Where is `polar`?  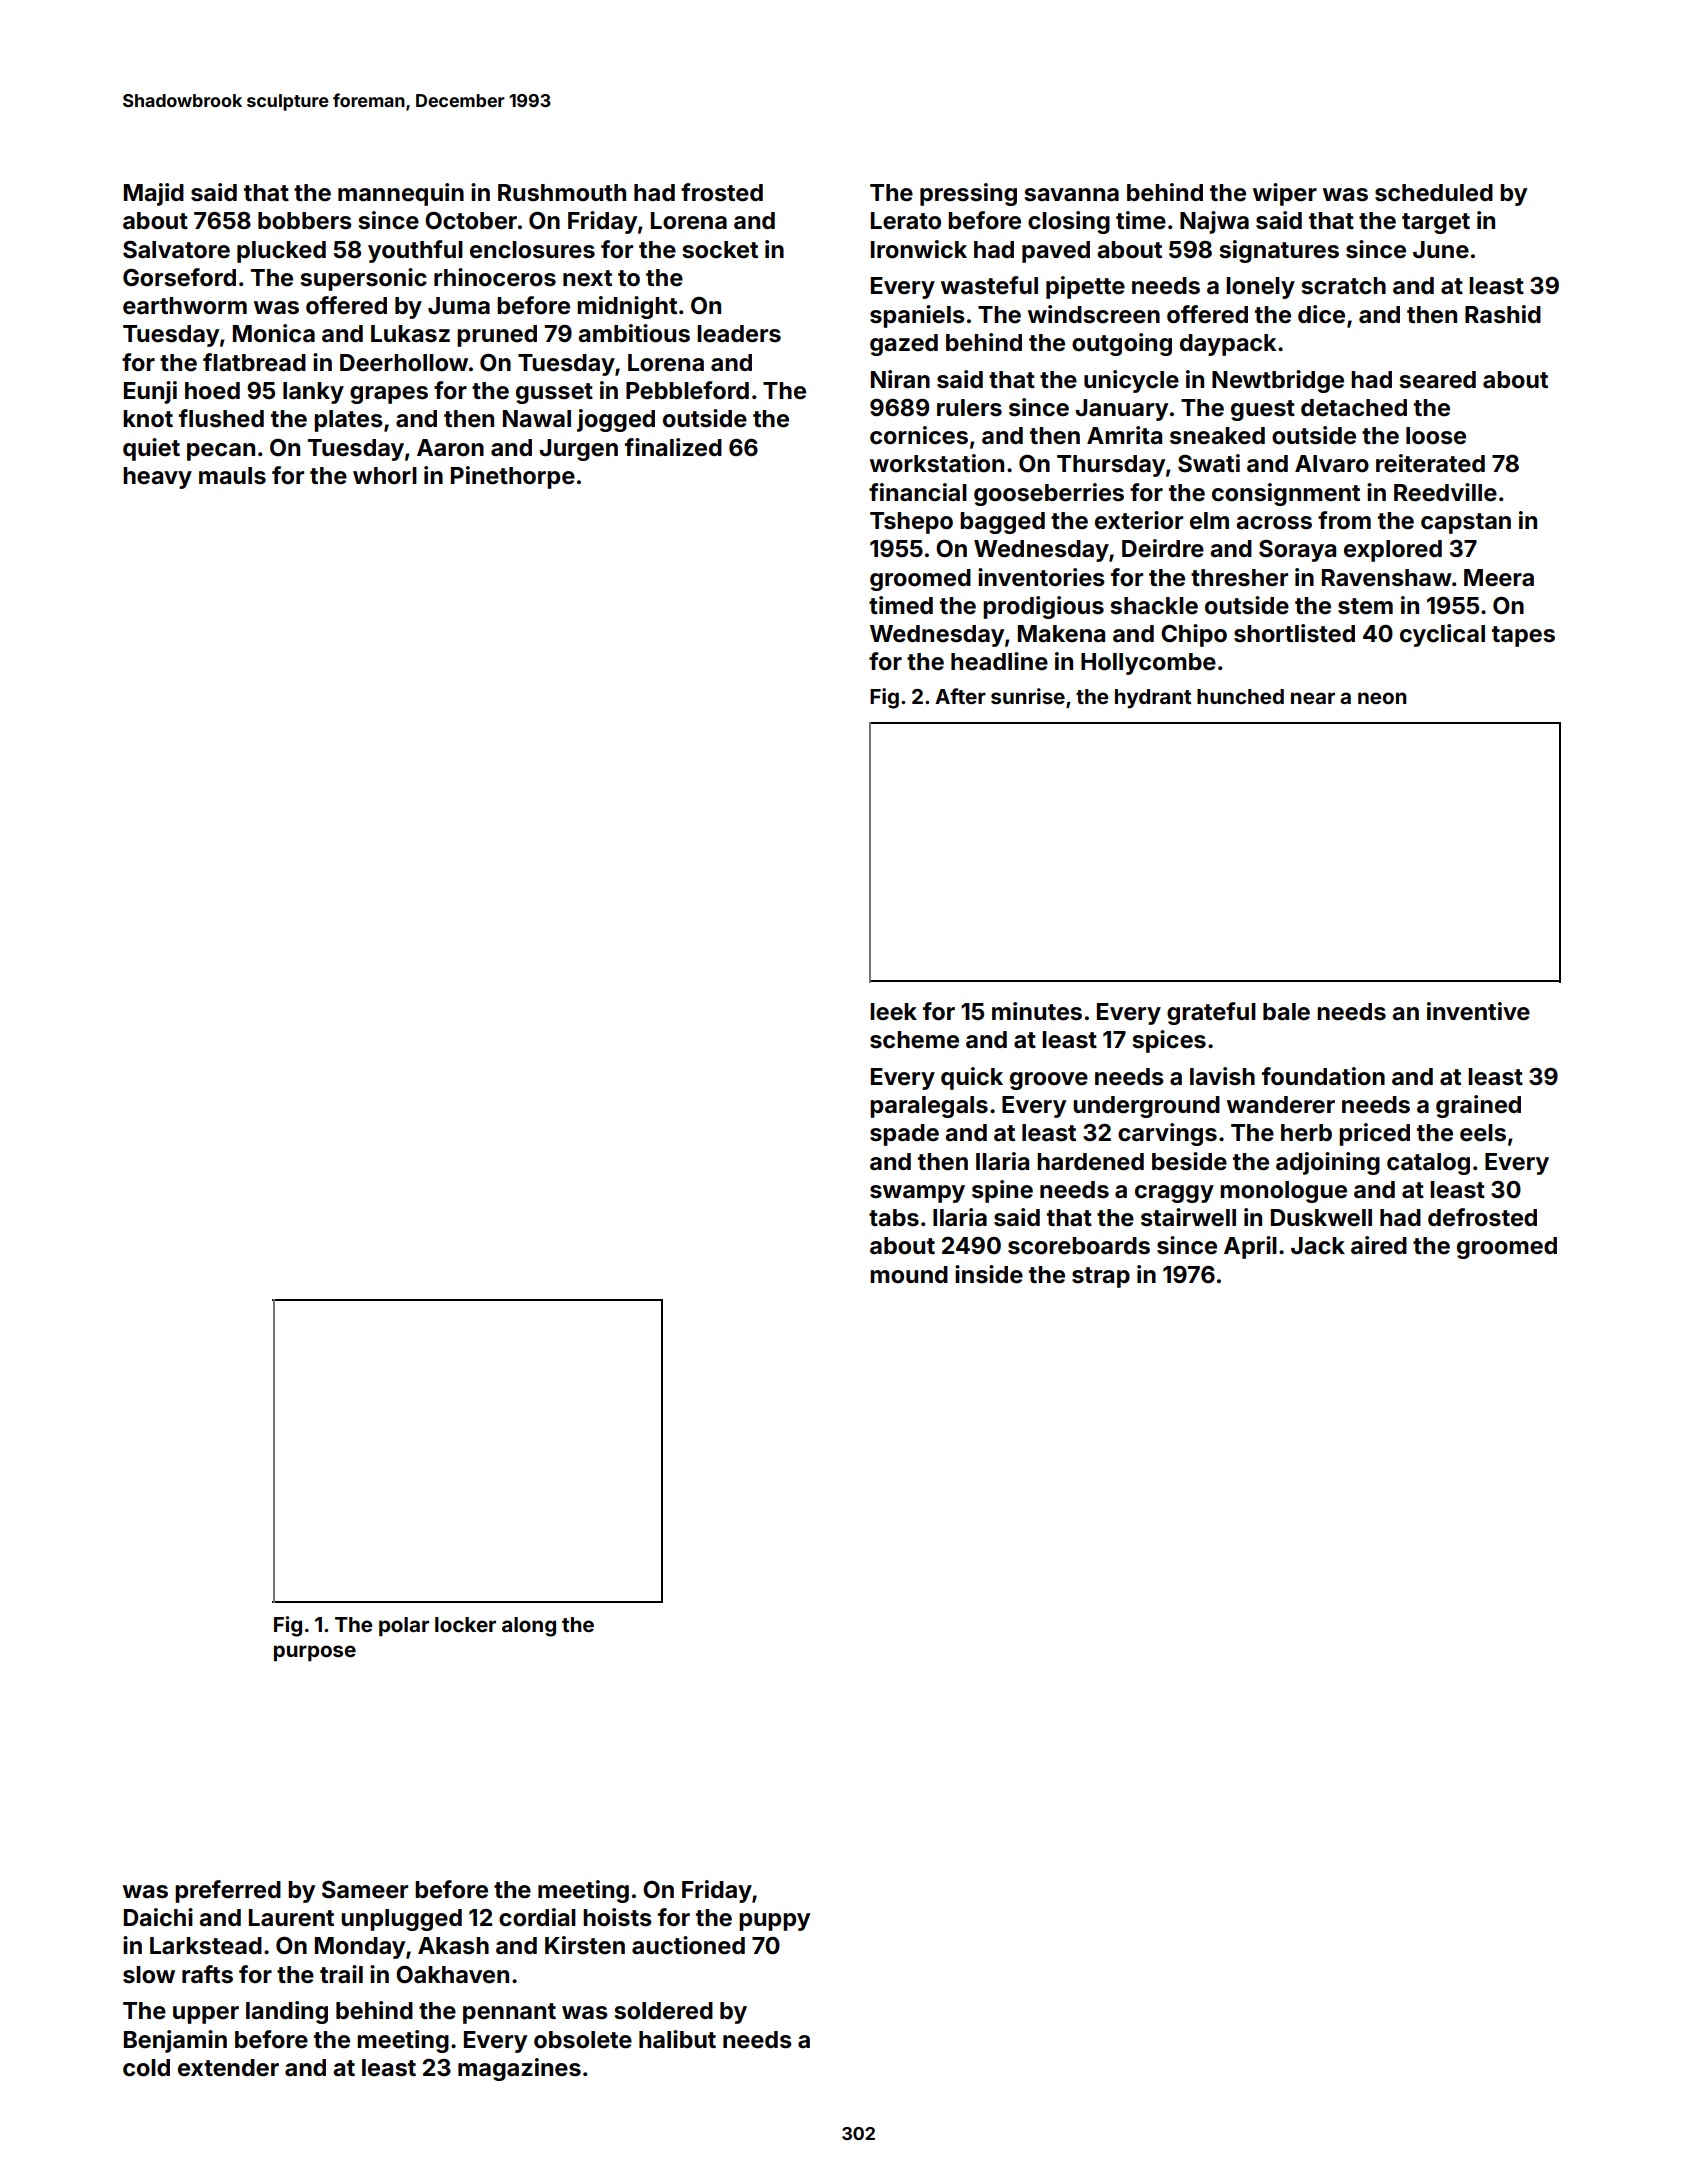
polar is located at coordinates (404, 1626).
